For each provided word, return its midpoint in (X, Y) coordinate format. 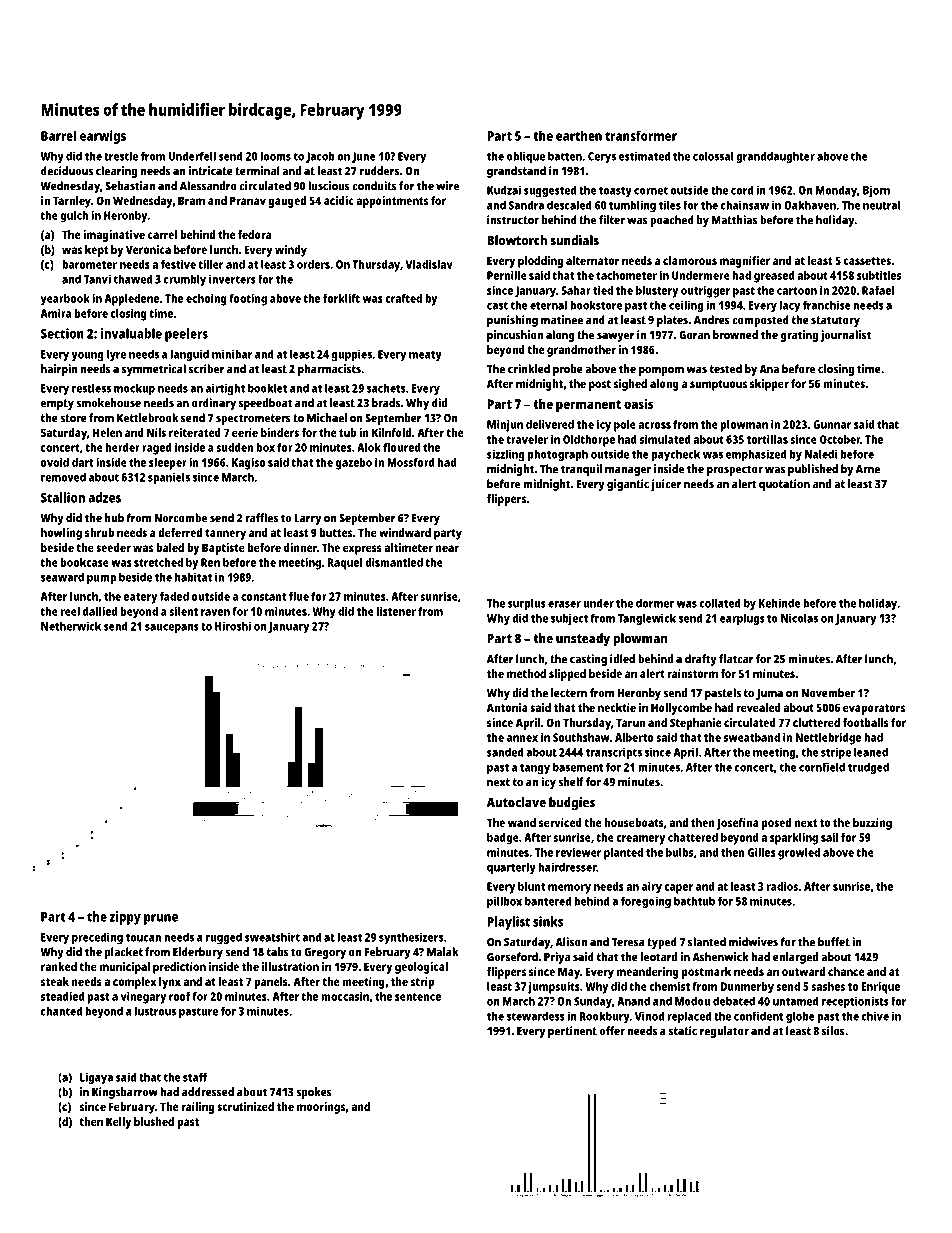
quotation (784, 485)
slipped (567, 675)
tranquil (581, 470)
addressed (208, 1092)
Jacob (320, 157)
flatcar (736, 659)
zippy (125, 918)
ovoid (55, 462)
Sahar (576, 290)
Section (62, 333)
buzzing (872, 824)
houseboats (634, 822)
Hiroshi (233, 626)
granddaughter (775, 157)
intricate (211, 171)
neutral (881, 205)
